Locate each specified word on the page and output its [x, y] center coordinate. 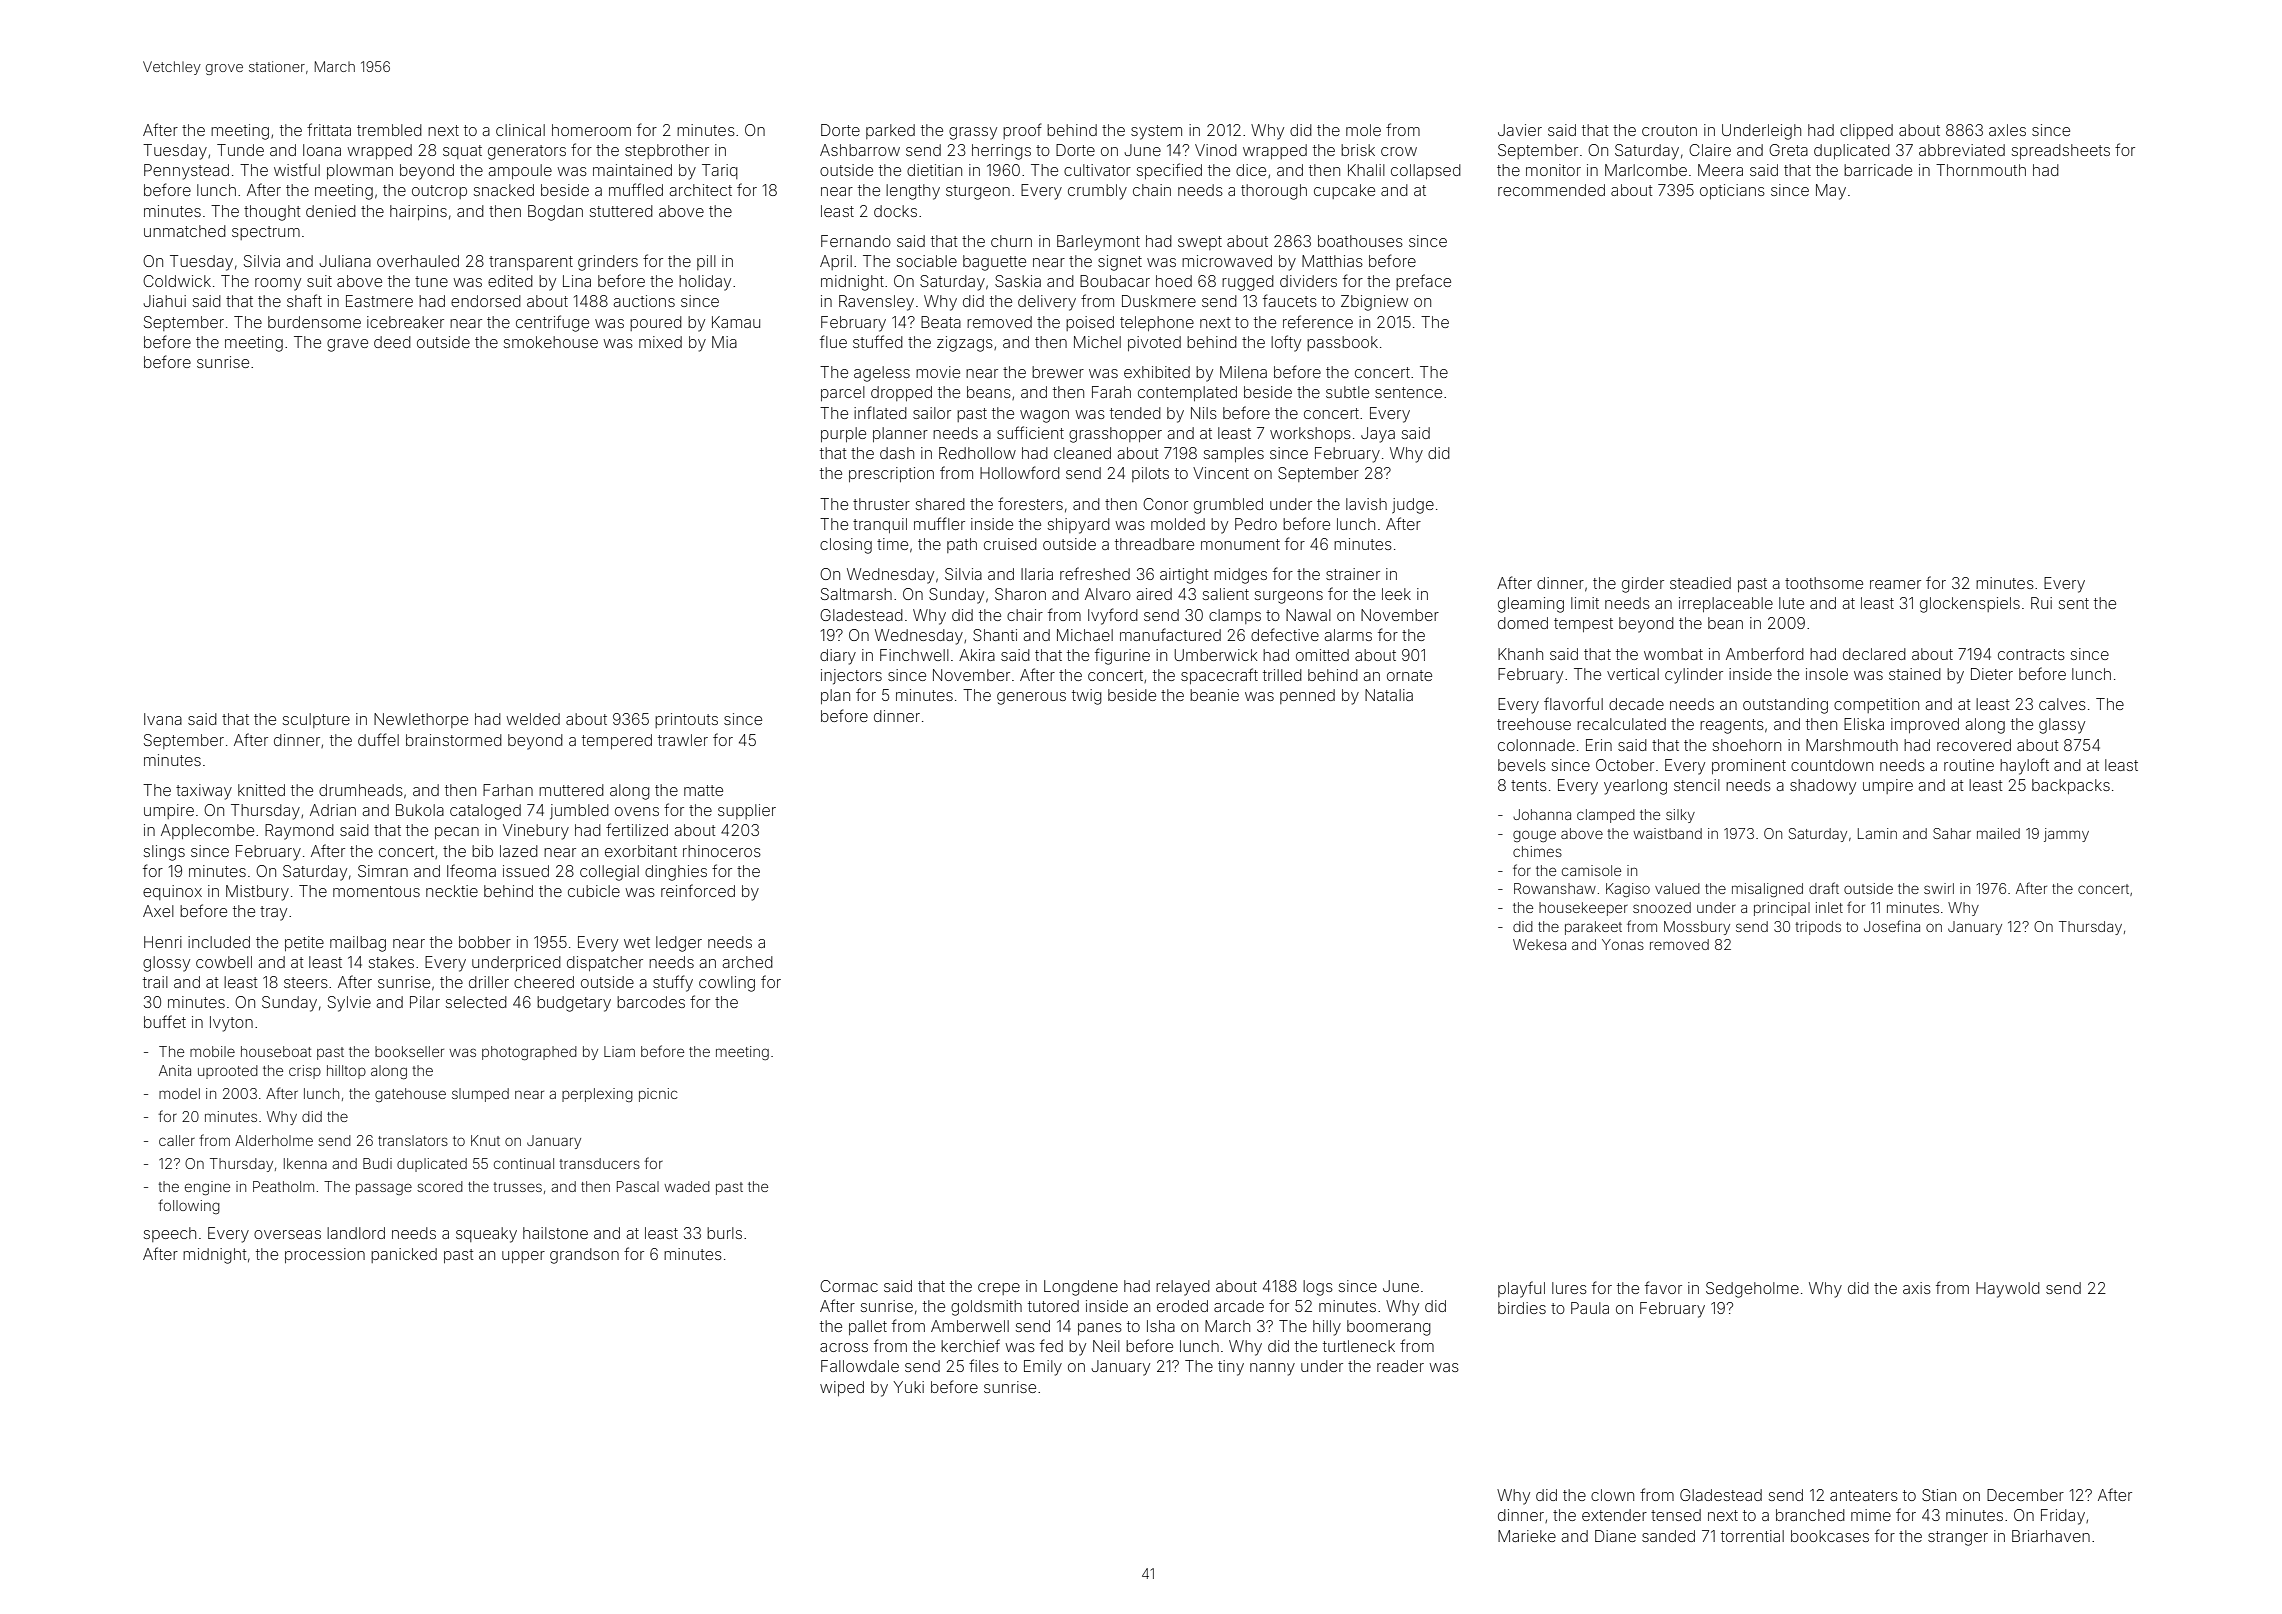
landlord [356, 1233]
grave [347, 345]
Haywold [2008, 1290]
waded [687, 1186]
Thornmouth [1981, 170]
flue [833, 341]
